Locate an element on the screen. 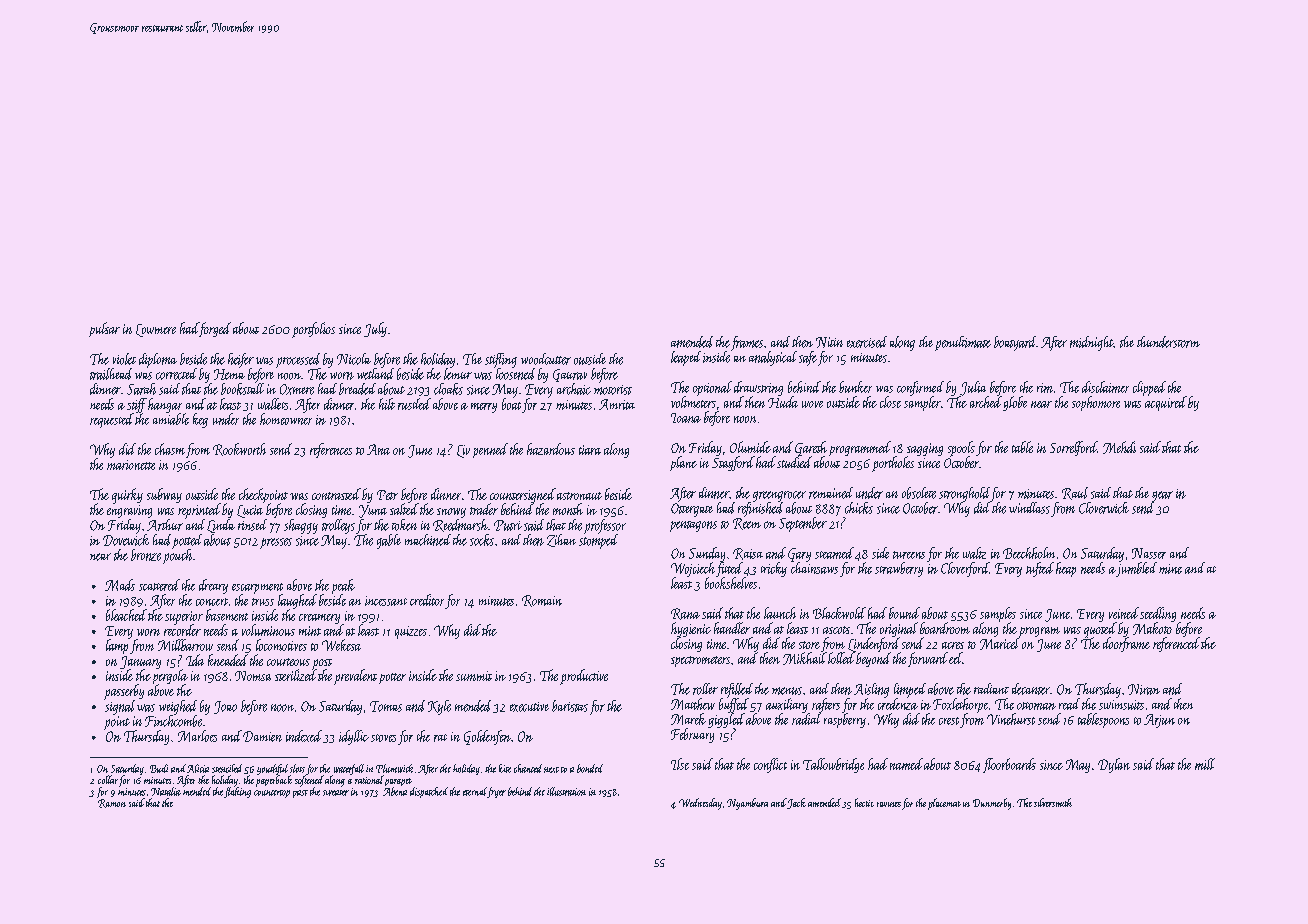  contrasted is located at coordinates (336, 494).
